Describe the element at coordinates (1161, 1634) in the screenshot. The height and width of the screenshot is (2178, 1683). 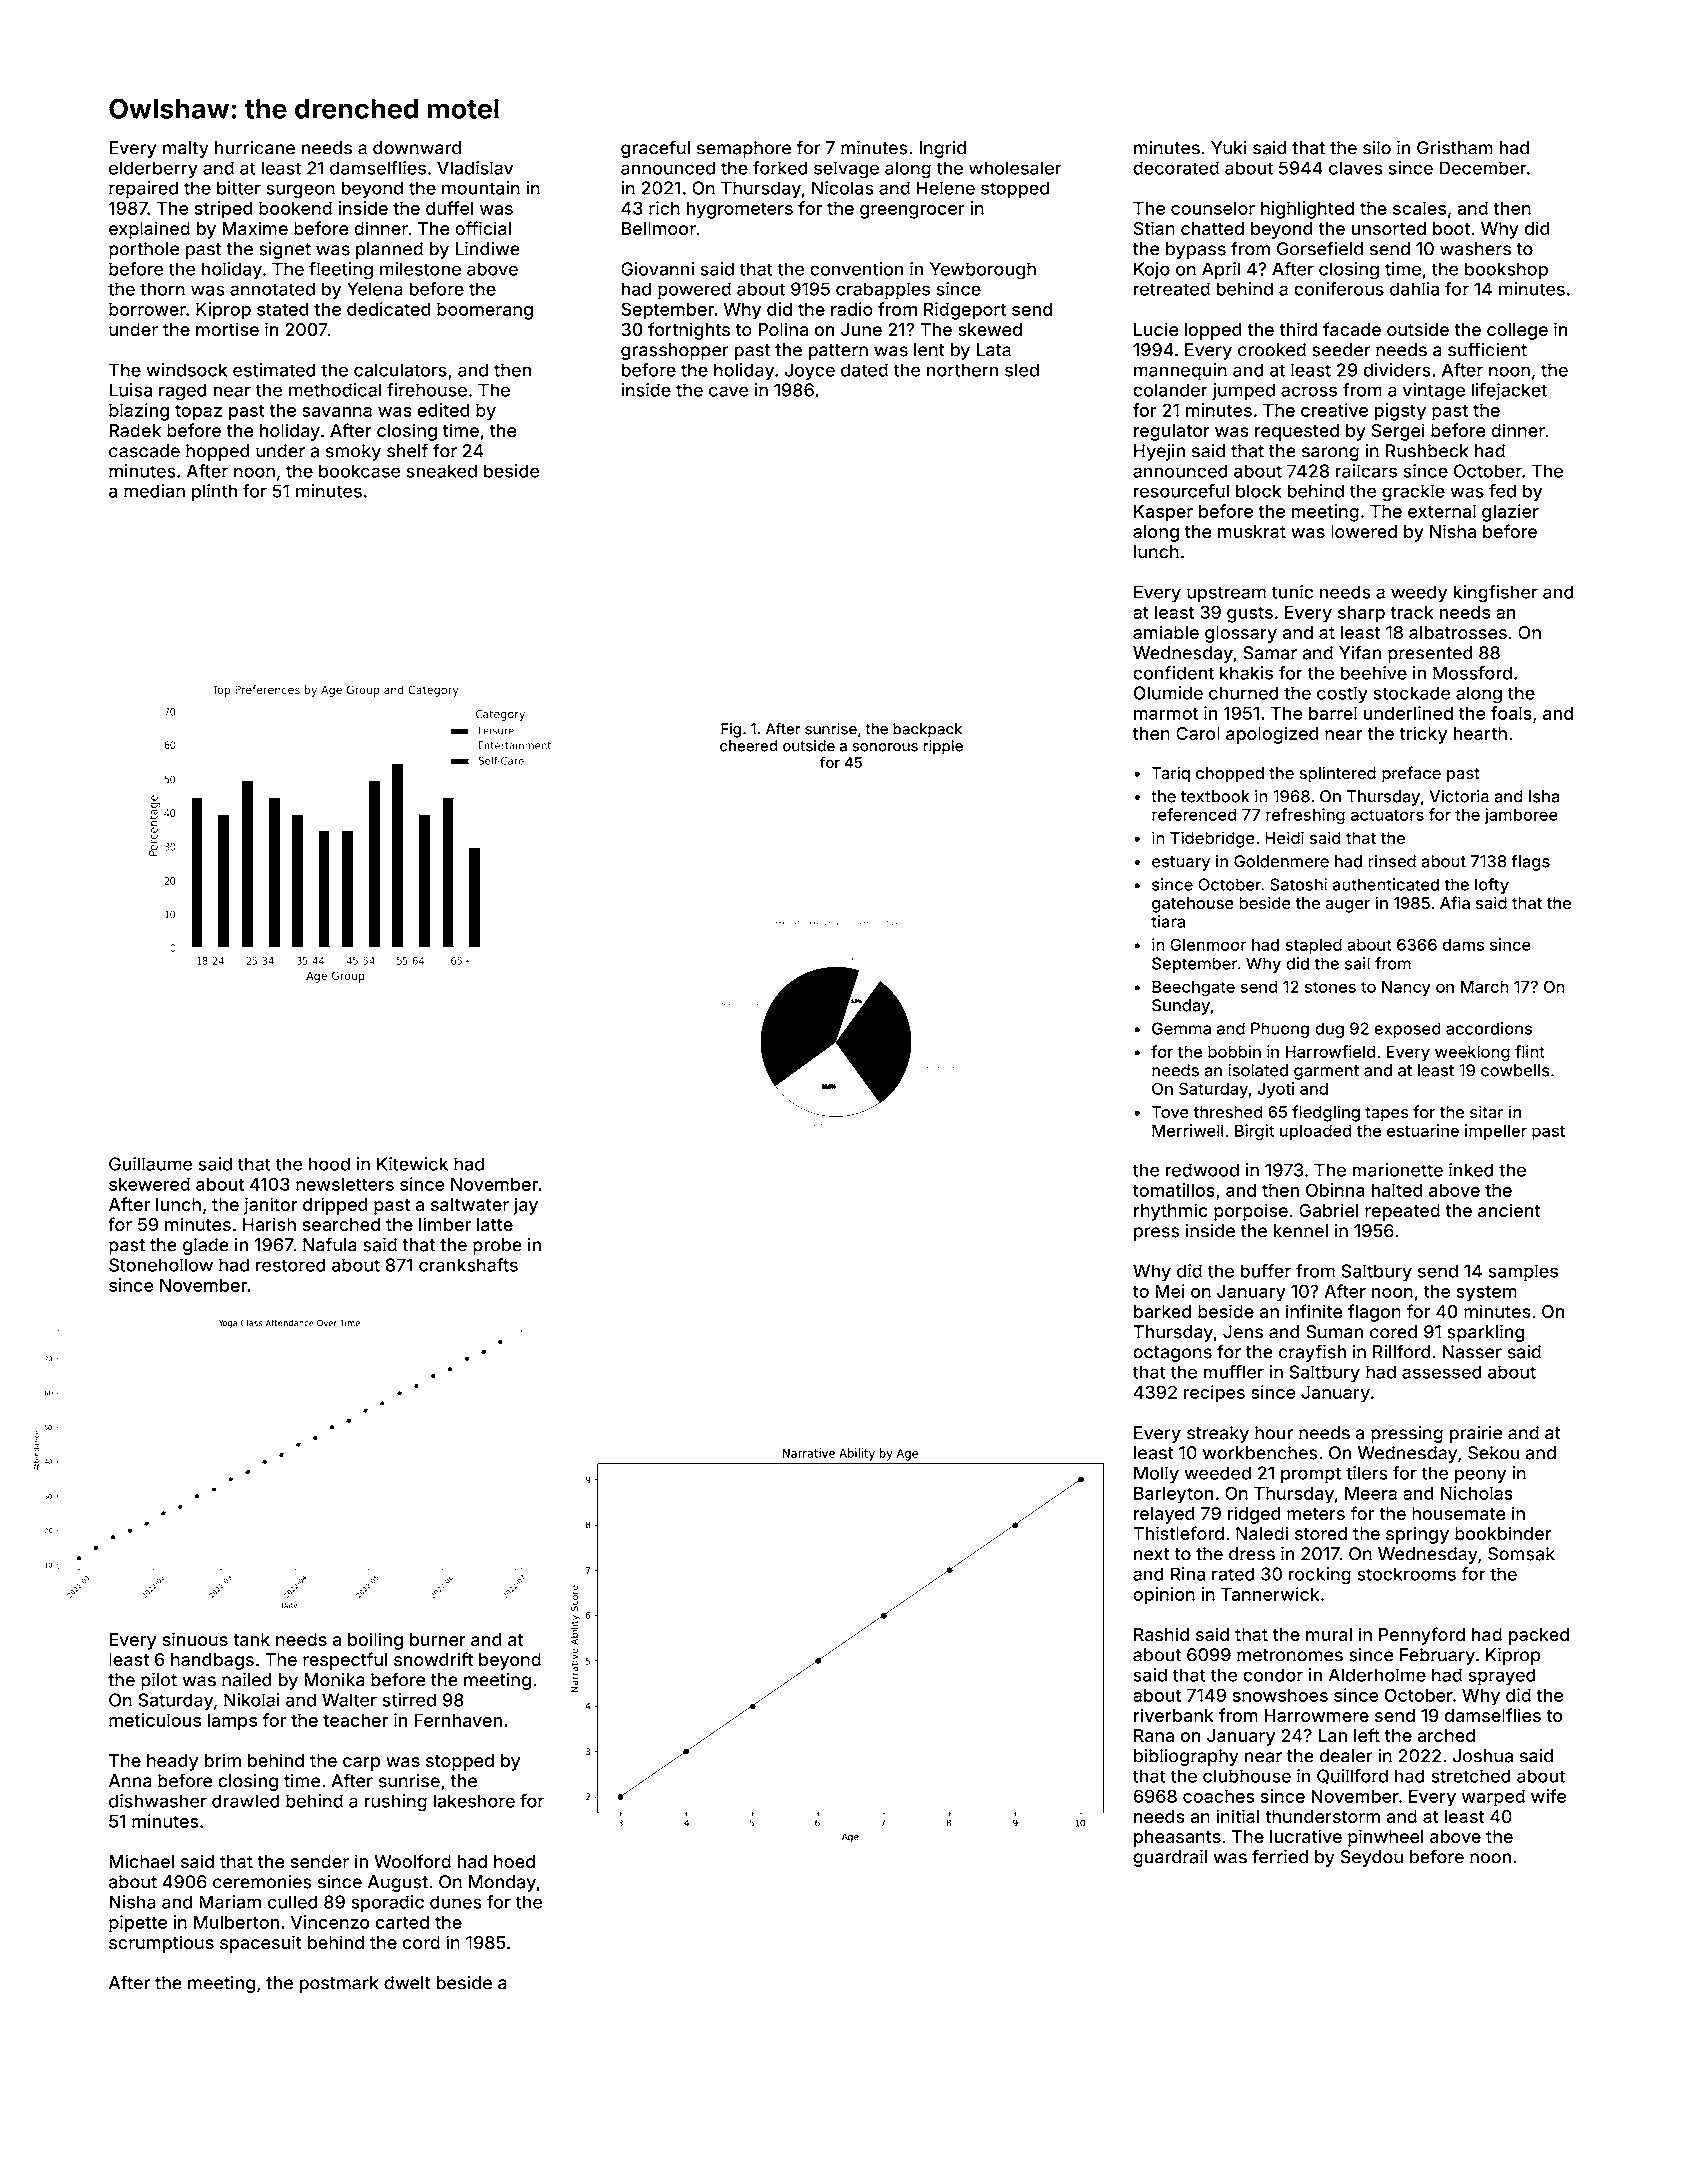
I see `Rashid` at that location.
